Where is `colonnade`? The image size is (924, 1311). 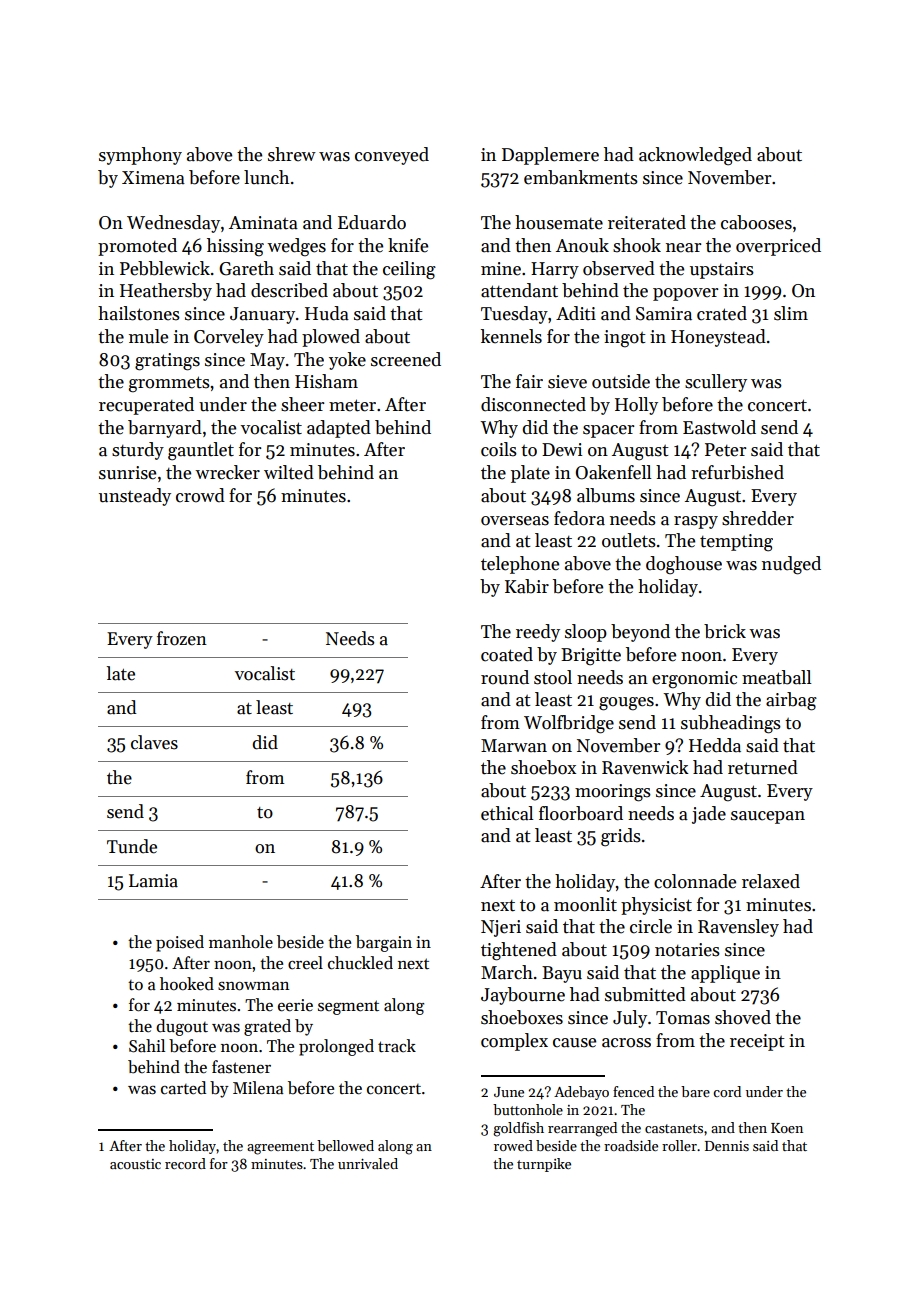 colonnade is located at coordinates (695, 881).
